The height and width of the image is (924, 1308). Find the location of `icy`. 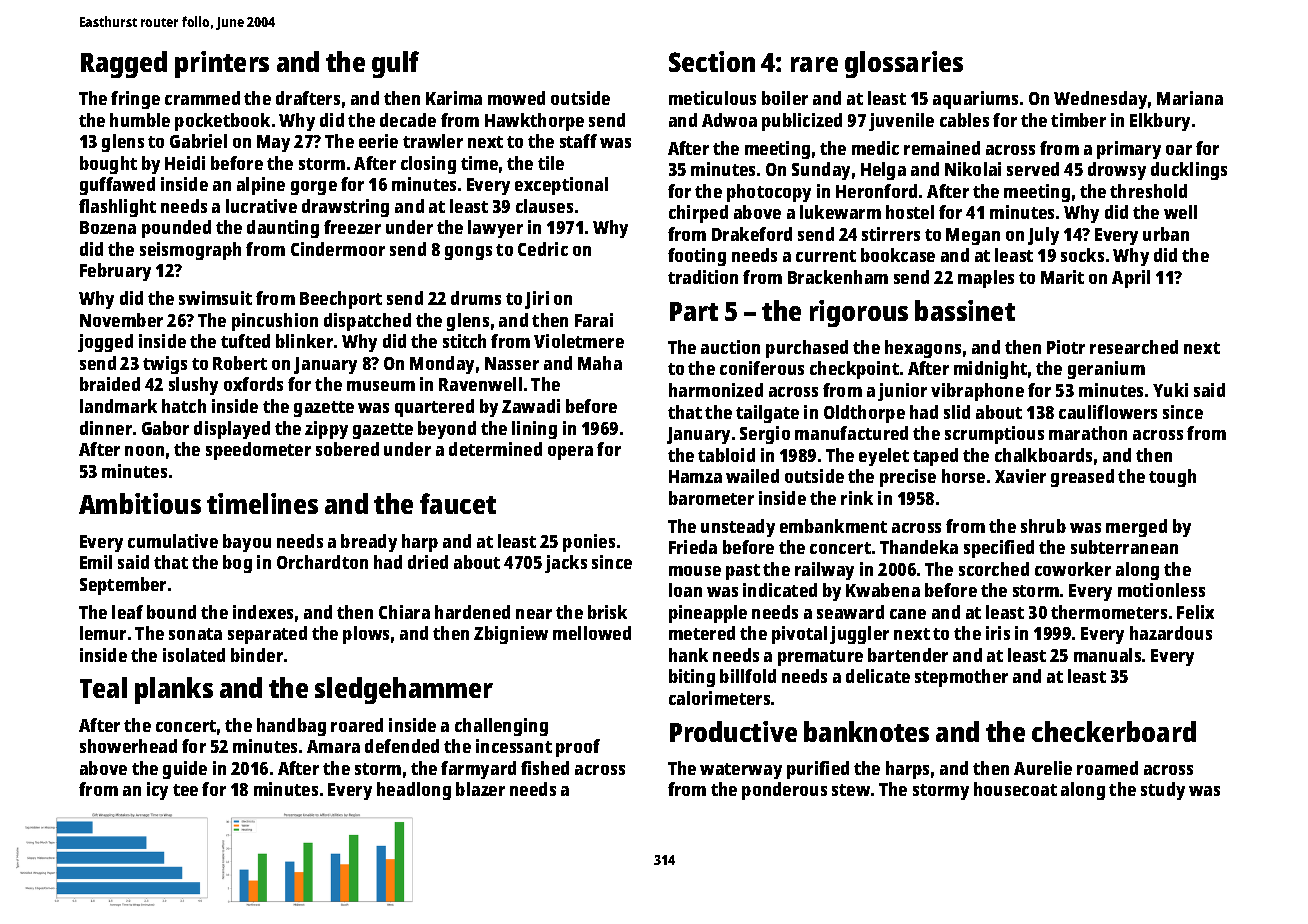

icy is located at coordinates (157, 791).
